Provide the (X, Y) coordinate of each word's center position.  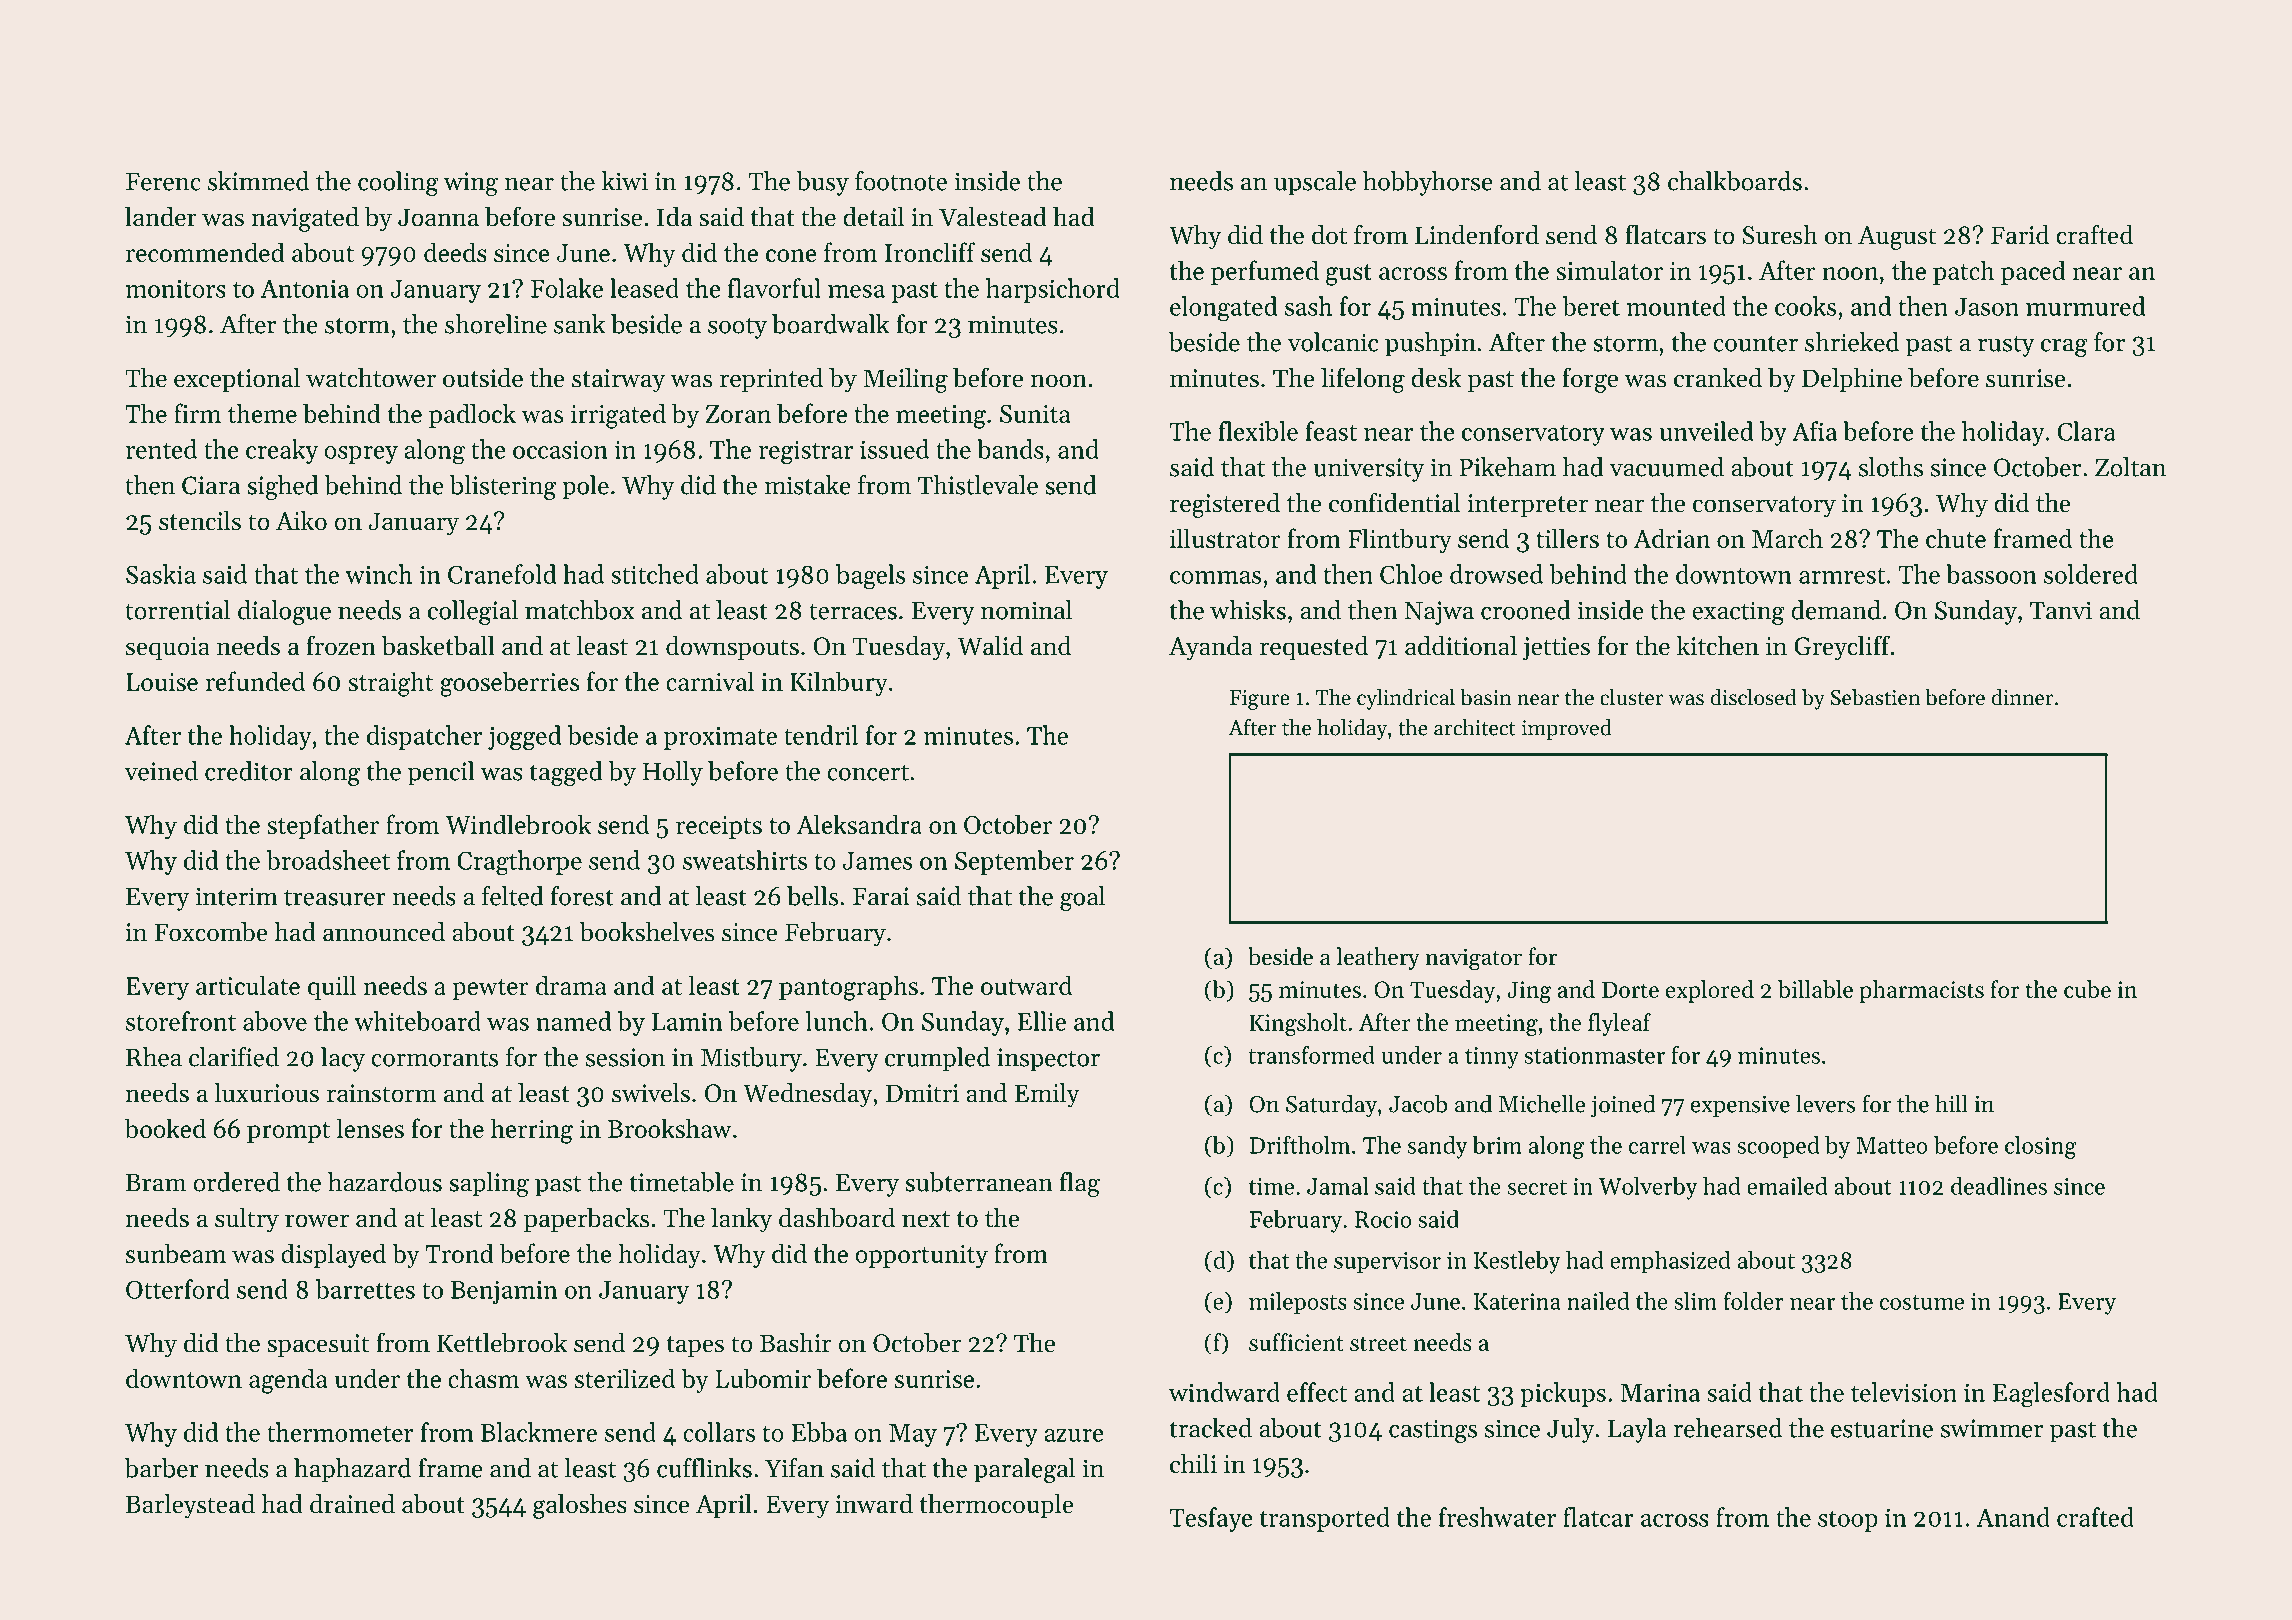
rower (317, 1221)
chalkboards (1735, 181)
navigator (1473, 959)
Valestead (993, 217)
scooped (1778, 1147)
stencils (200, 521)
